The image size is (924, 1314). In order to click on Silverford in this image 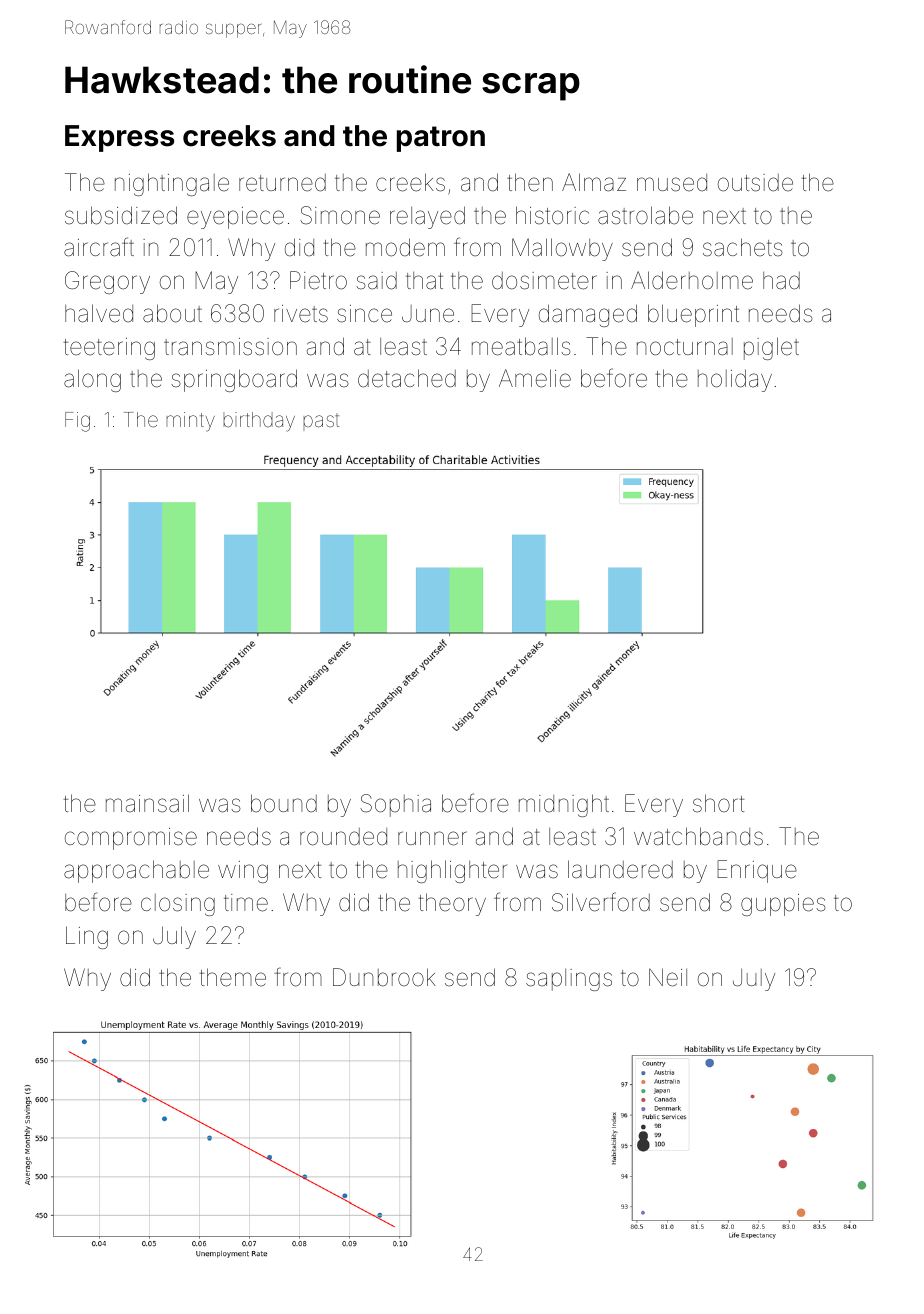, I will do `click(601, 902)`.
